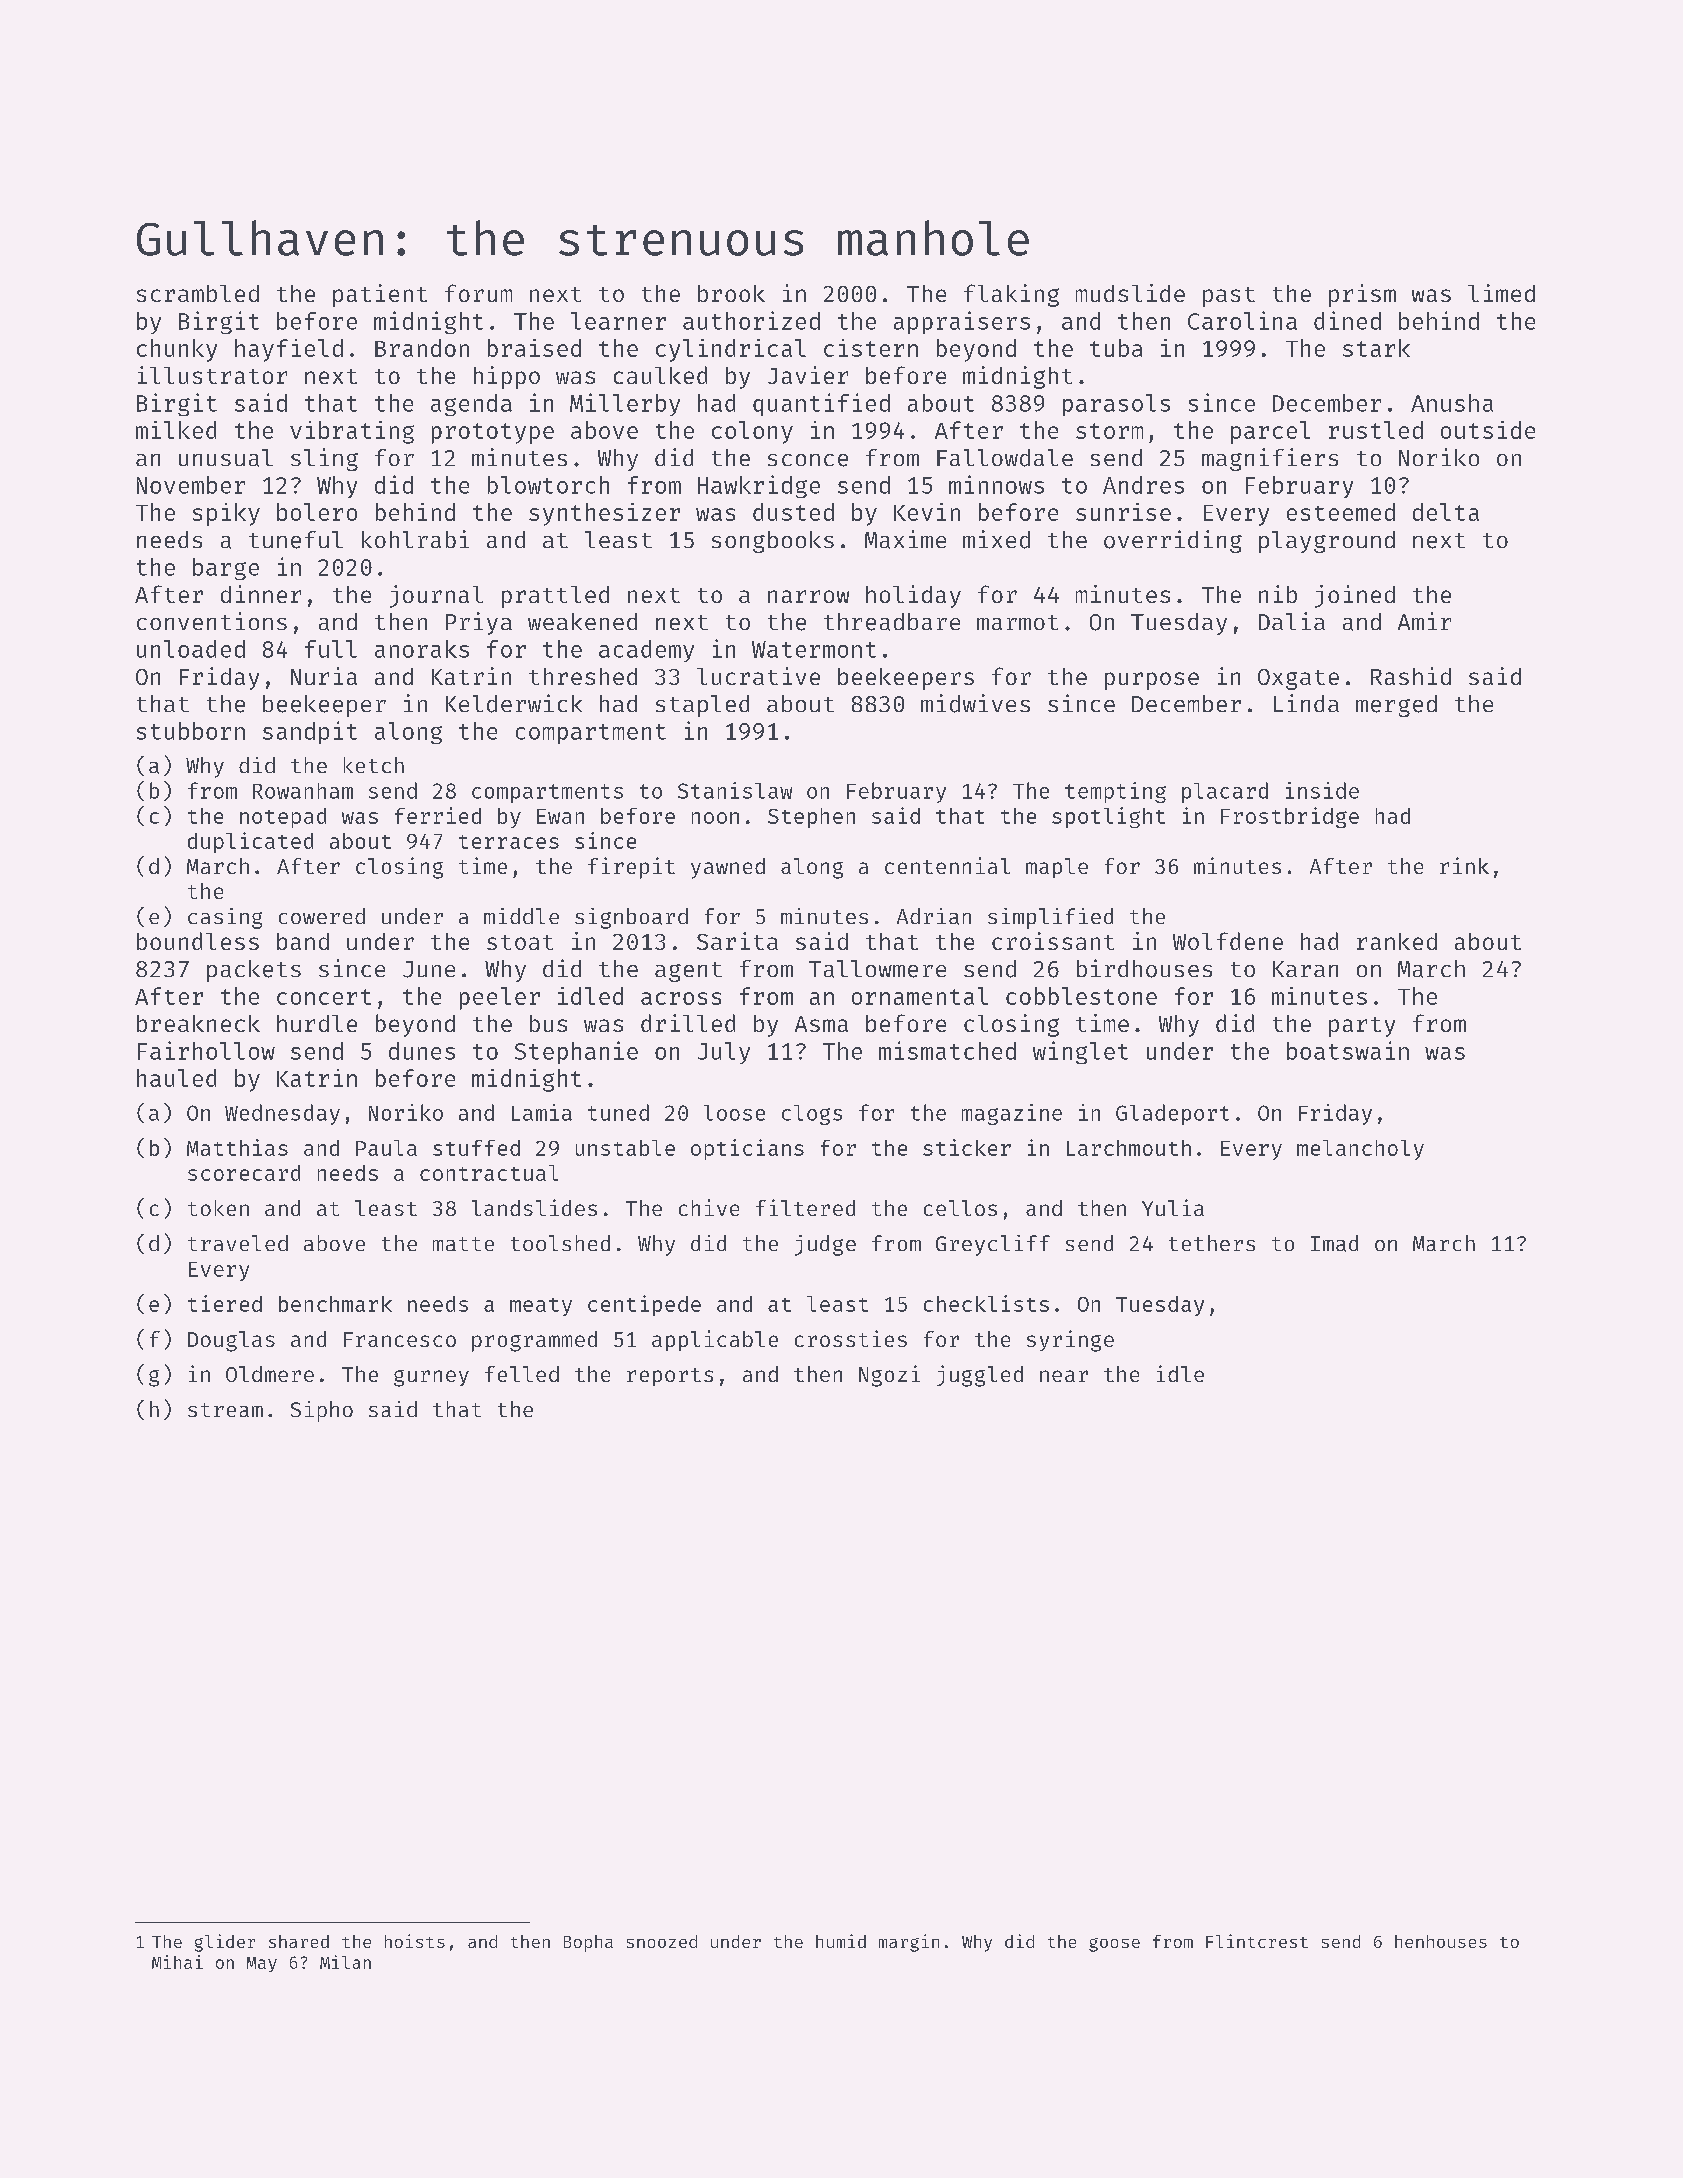 The image size is (1683, 2178). I want to click on Linda, so click(1306, 703).
